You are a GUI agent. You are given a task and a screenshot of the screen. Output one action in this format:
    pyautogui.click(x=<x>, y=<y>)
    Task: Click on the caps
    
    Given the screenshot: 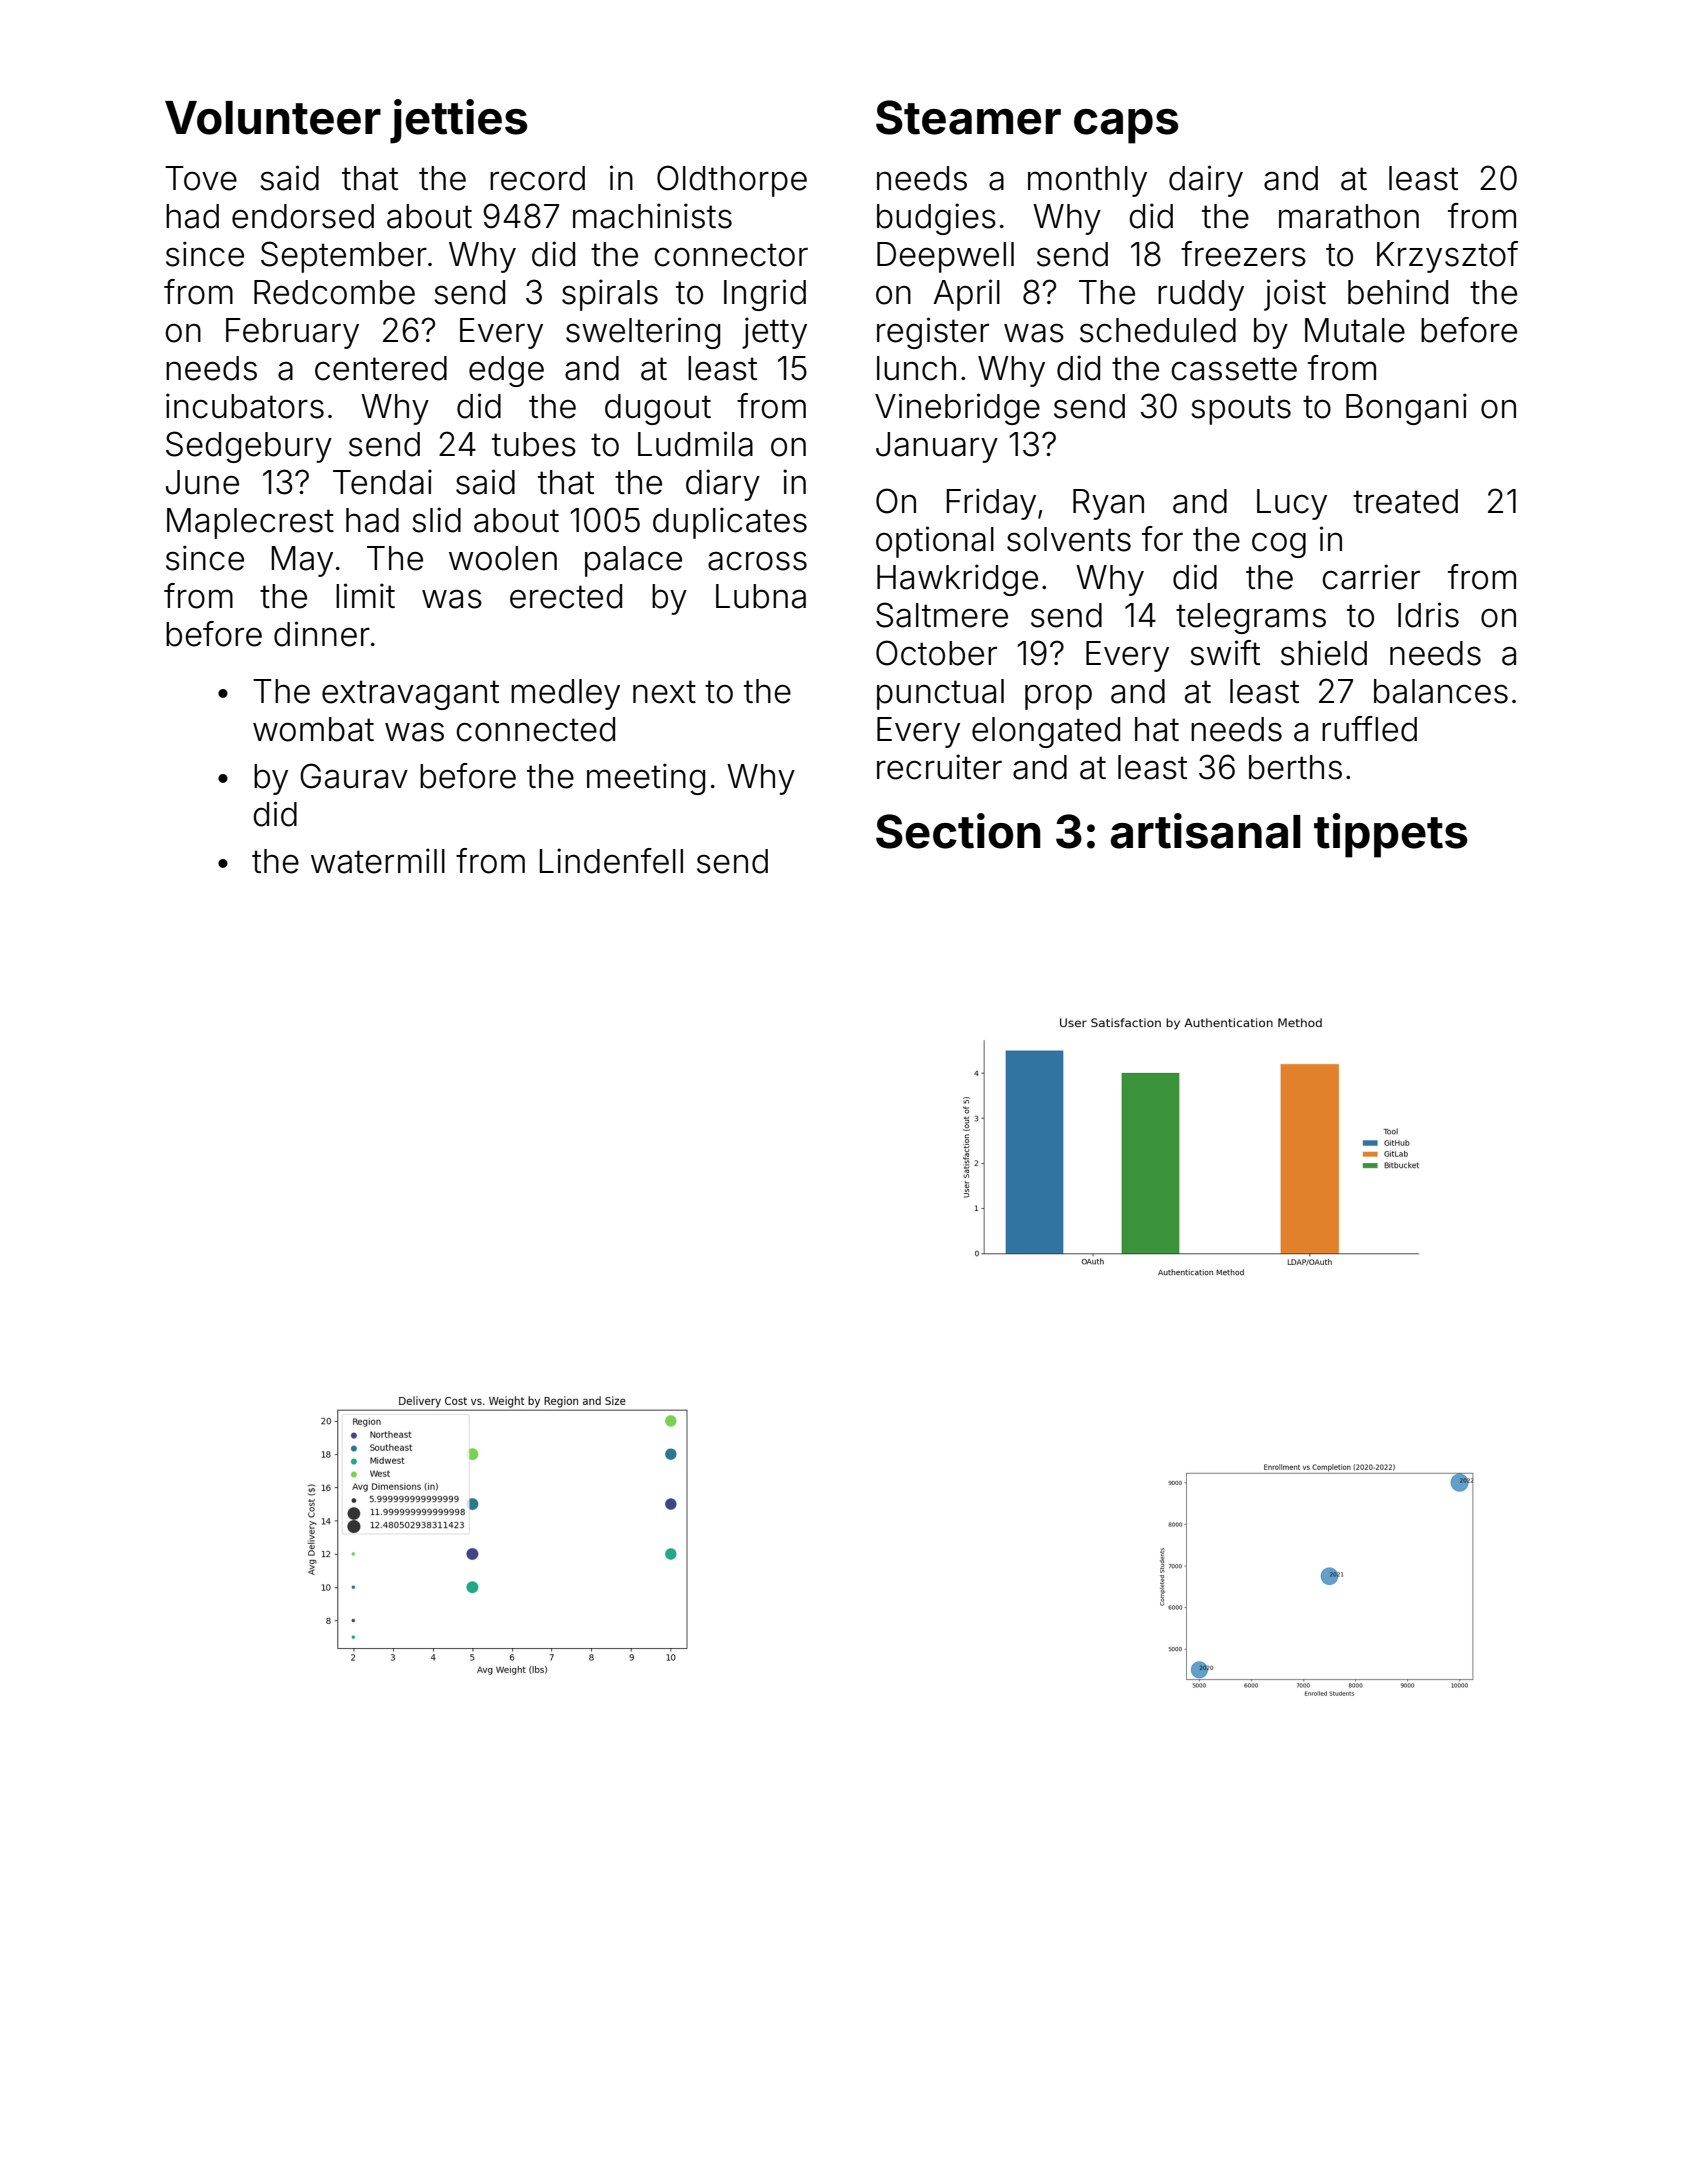 What is the action you would take?
    pyautogui.click(x=1126, y=126)
